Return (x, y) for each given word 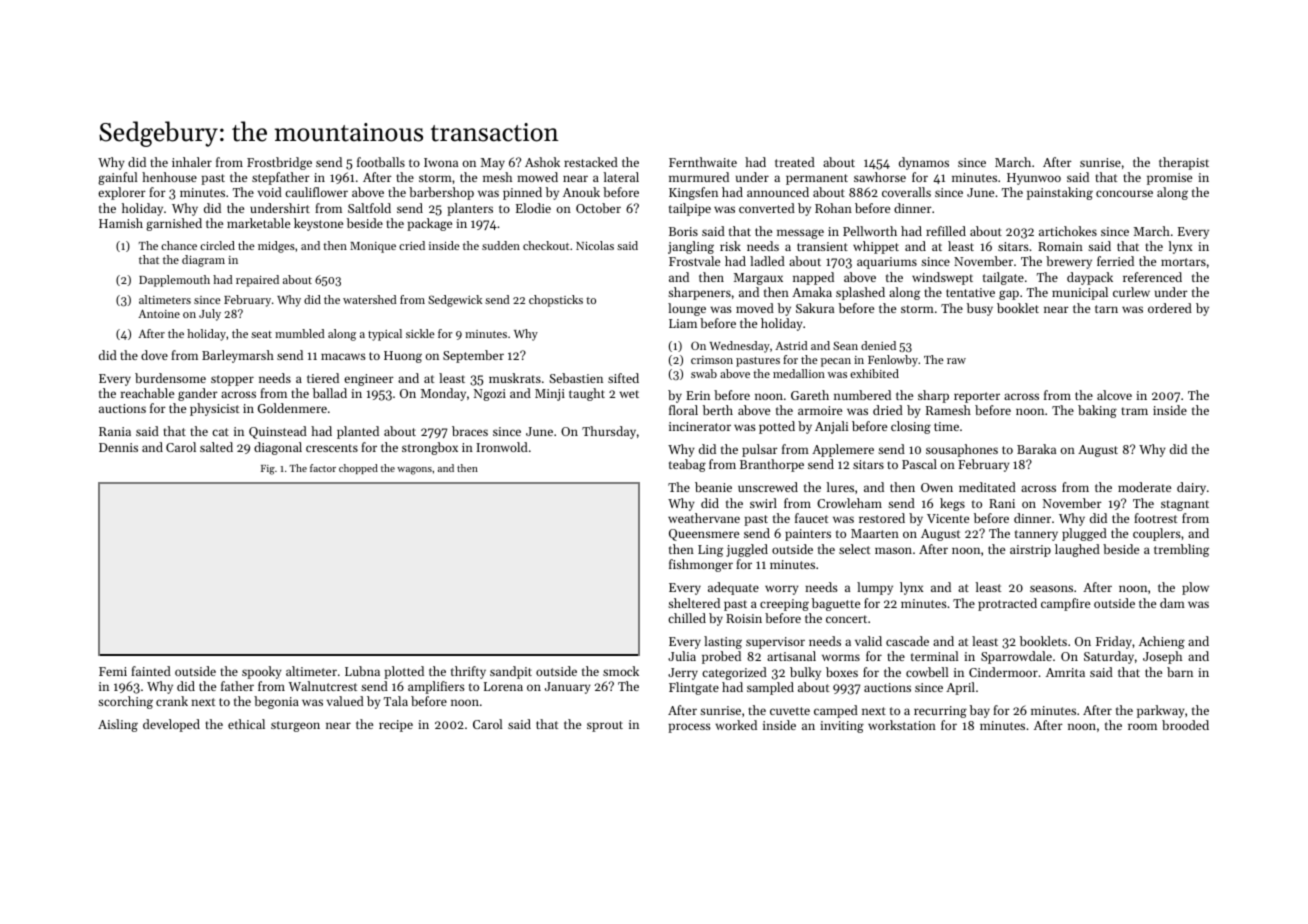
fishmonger (701, 565)
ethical (246, 724)
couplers (1157, 534)
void (270, 192)
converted (767, 208)
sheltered (694, 603)
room (1142, 726)
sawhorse (880, 177)
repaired (257, 281)
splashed (860, 293)
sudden (501, 245)
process (689, 728)
